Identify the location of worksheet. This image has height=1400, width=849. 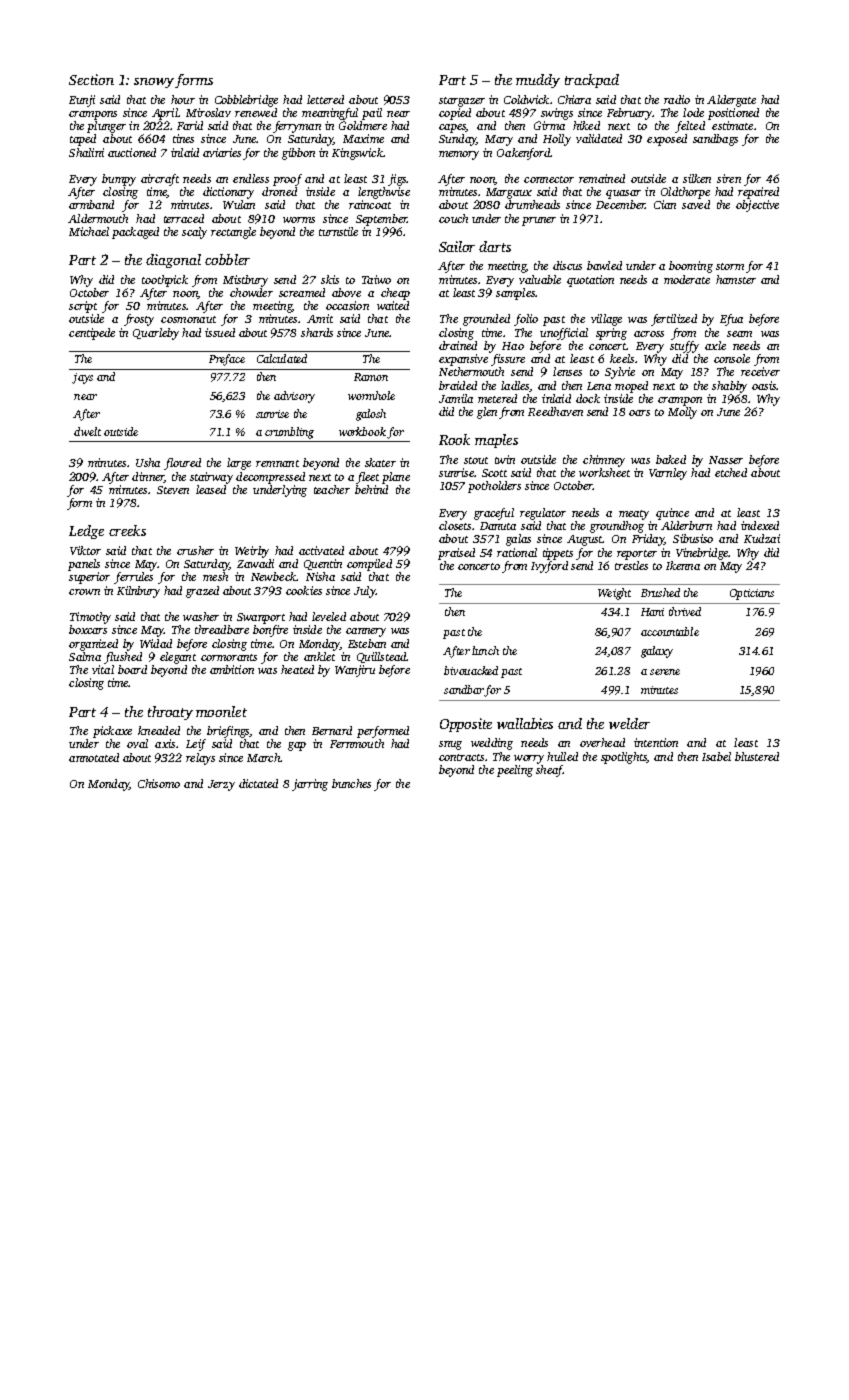
(604, 472).
